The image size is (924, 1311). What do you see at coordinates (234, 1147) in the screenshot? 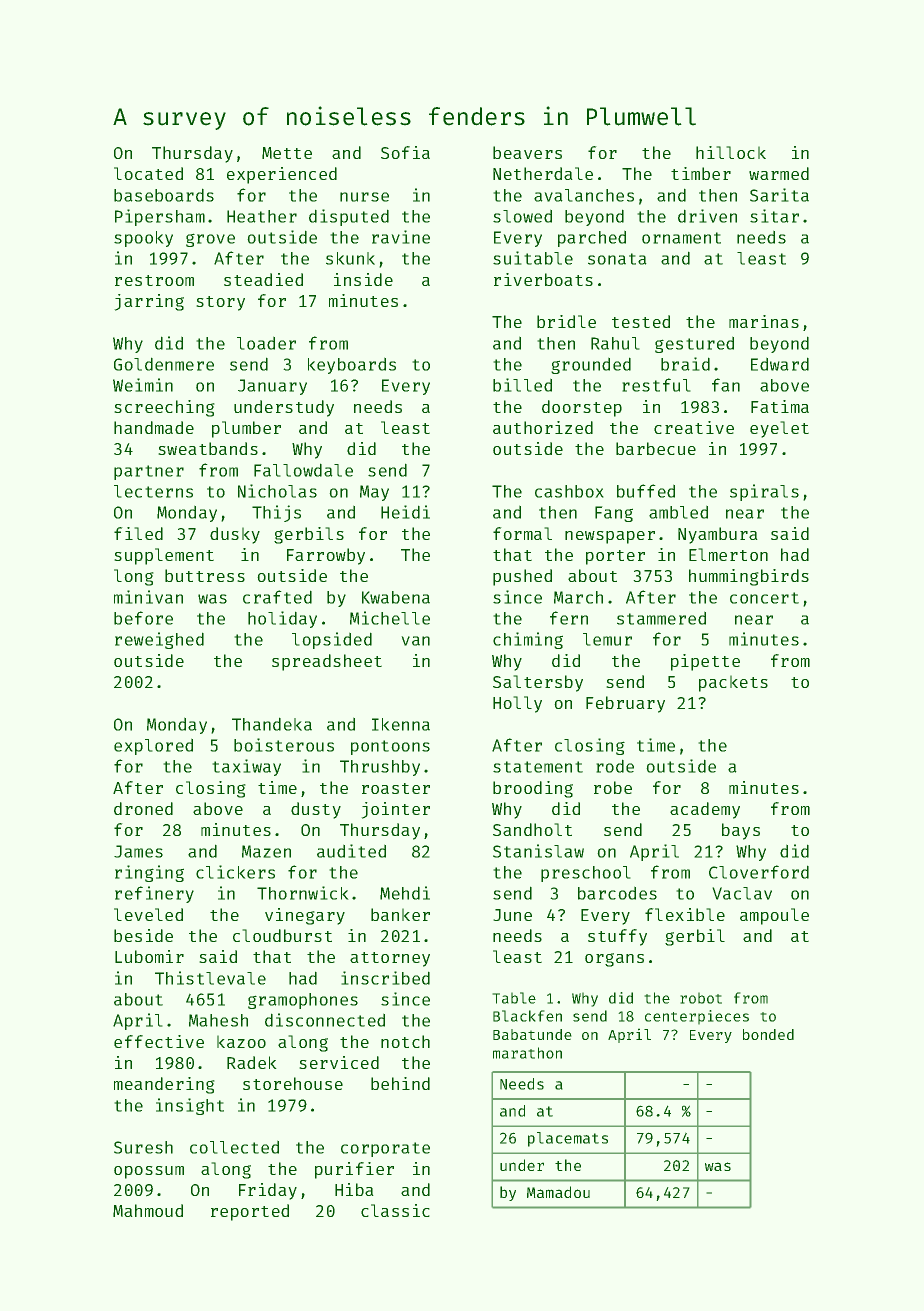
I see `collected` at bounding box center [234, 1147].
